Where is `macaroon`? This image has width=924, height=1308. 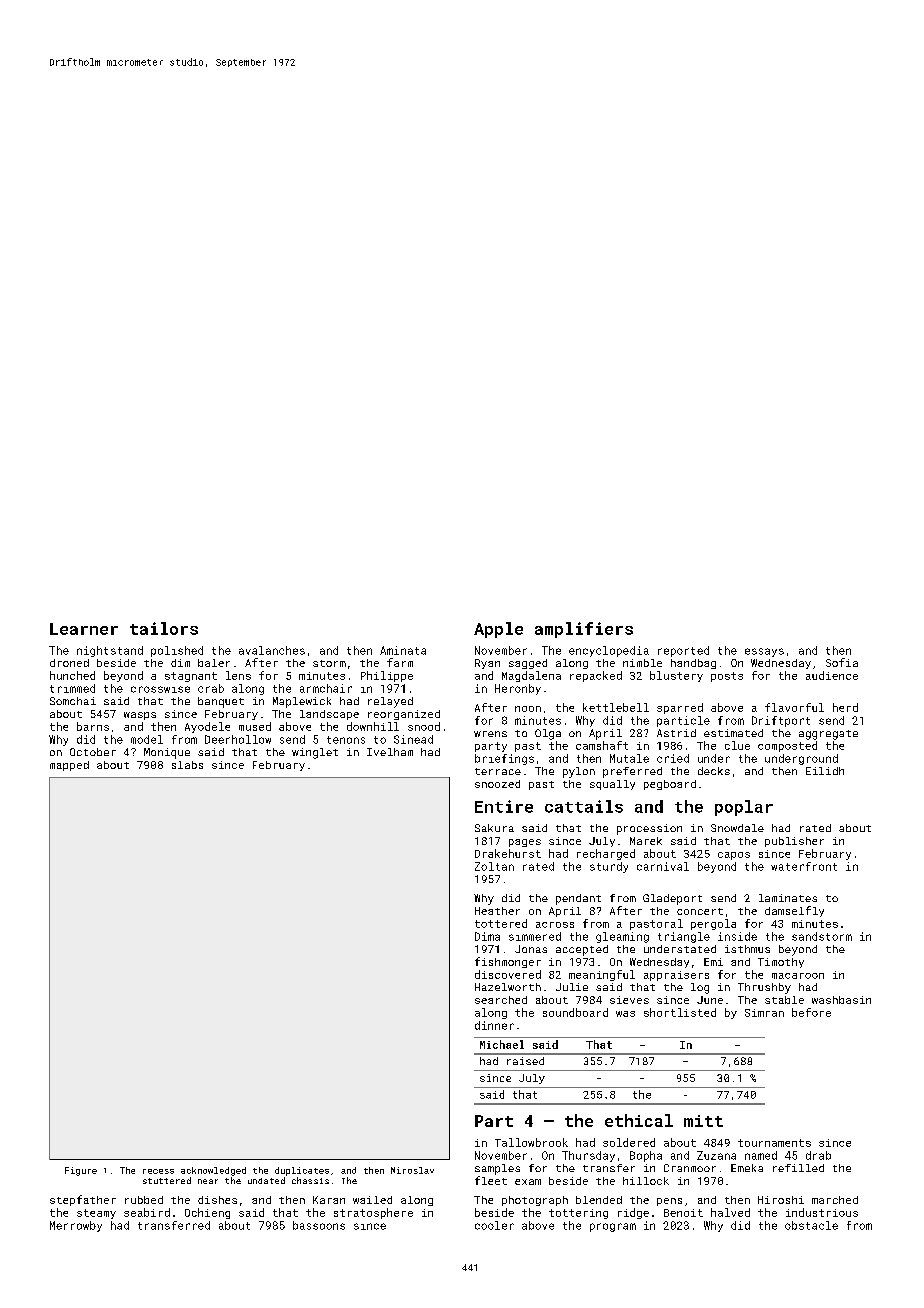 macaroon is located at coordinates (798, 976).
